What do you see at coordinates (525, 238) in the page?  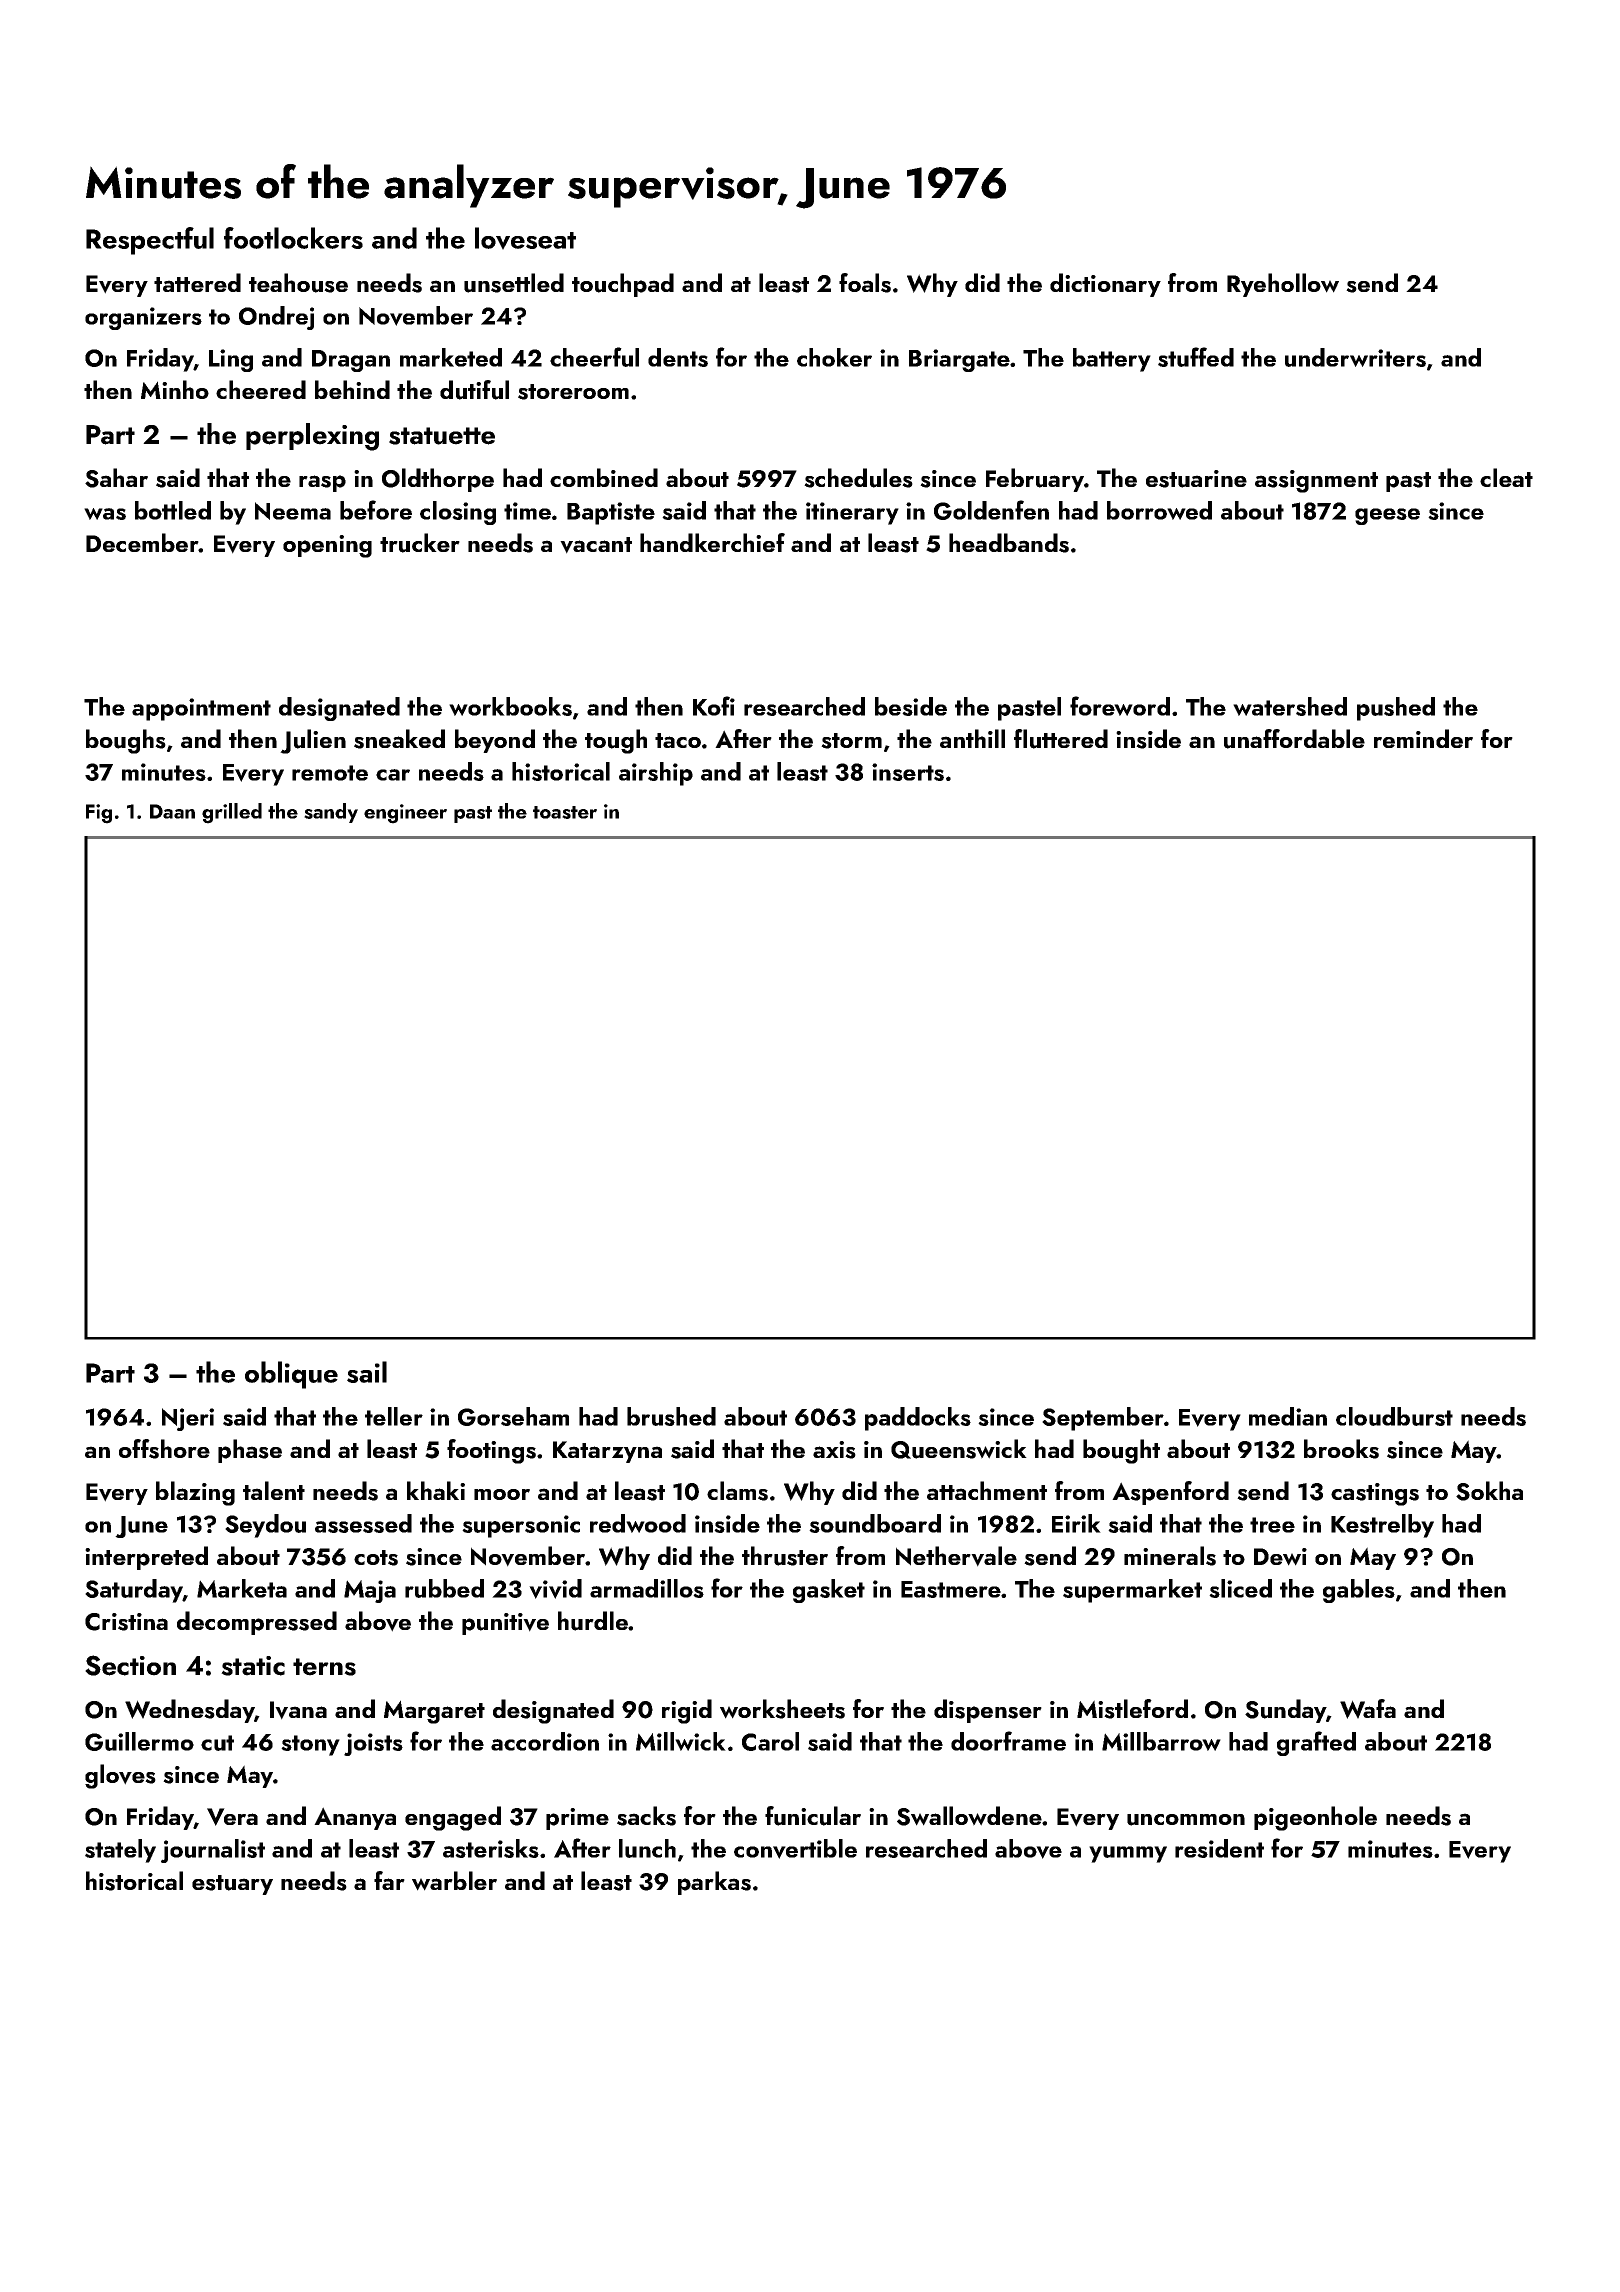 I see `loveseat` at bounding box center [525, 238].
